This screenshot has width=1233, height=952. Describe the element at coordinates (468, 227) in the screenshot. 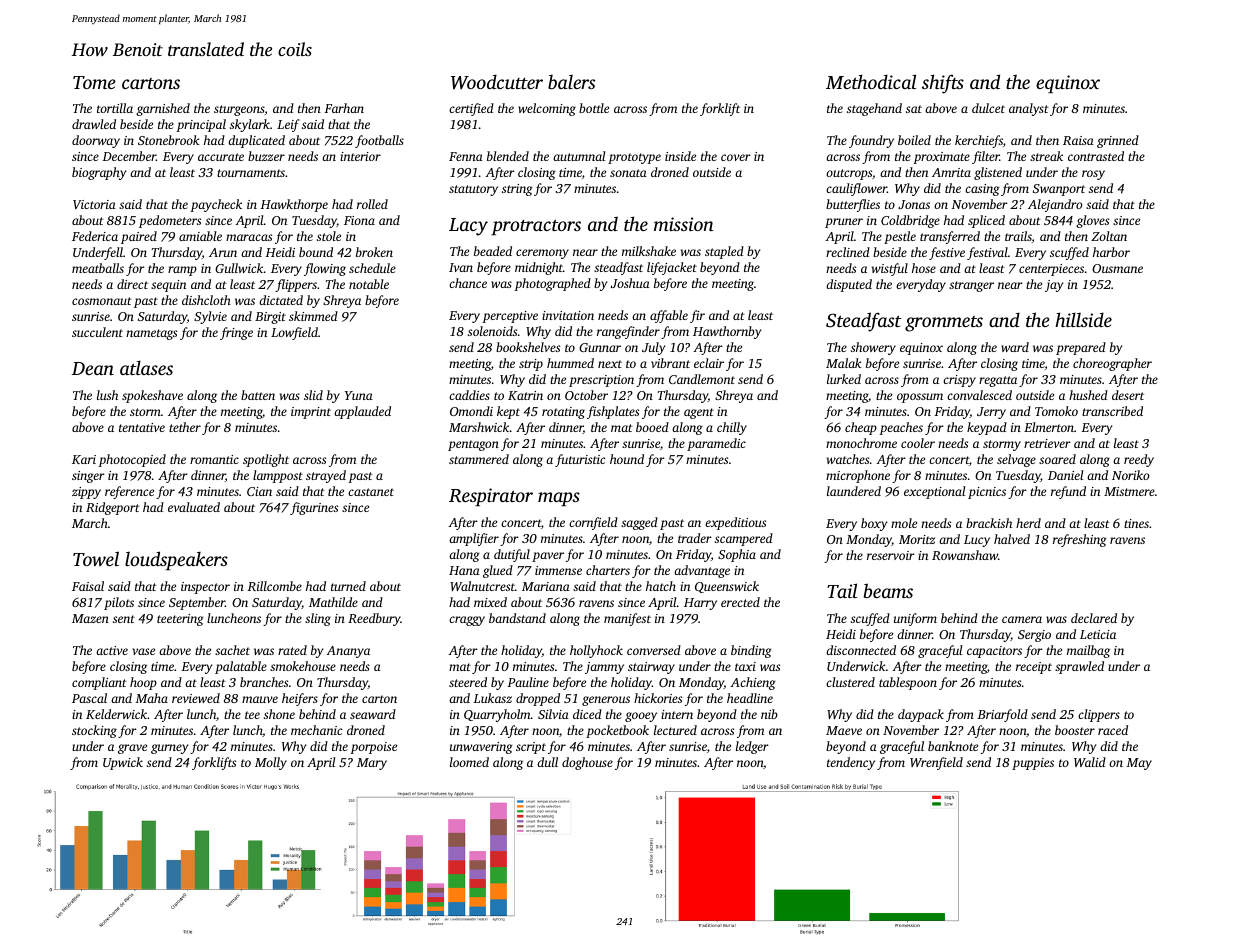

I see `Lacy` at that location.
